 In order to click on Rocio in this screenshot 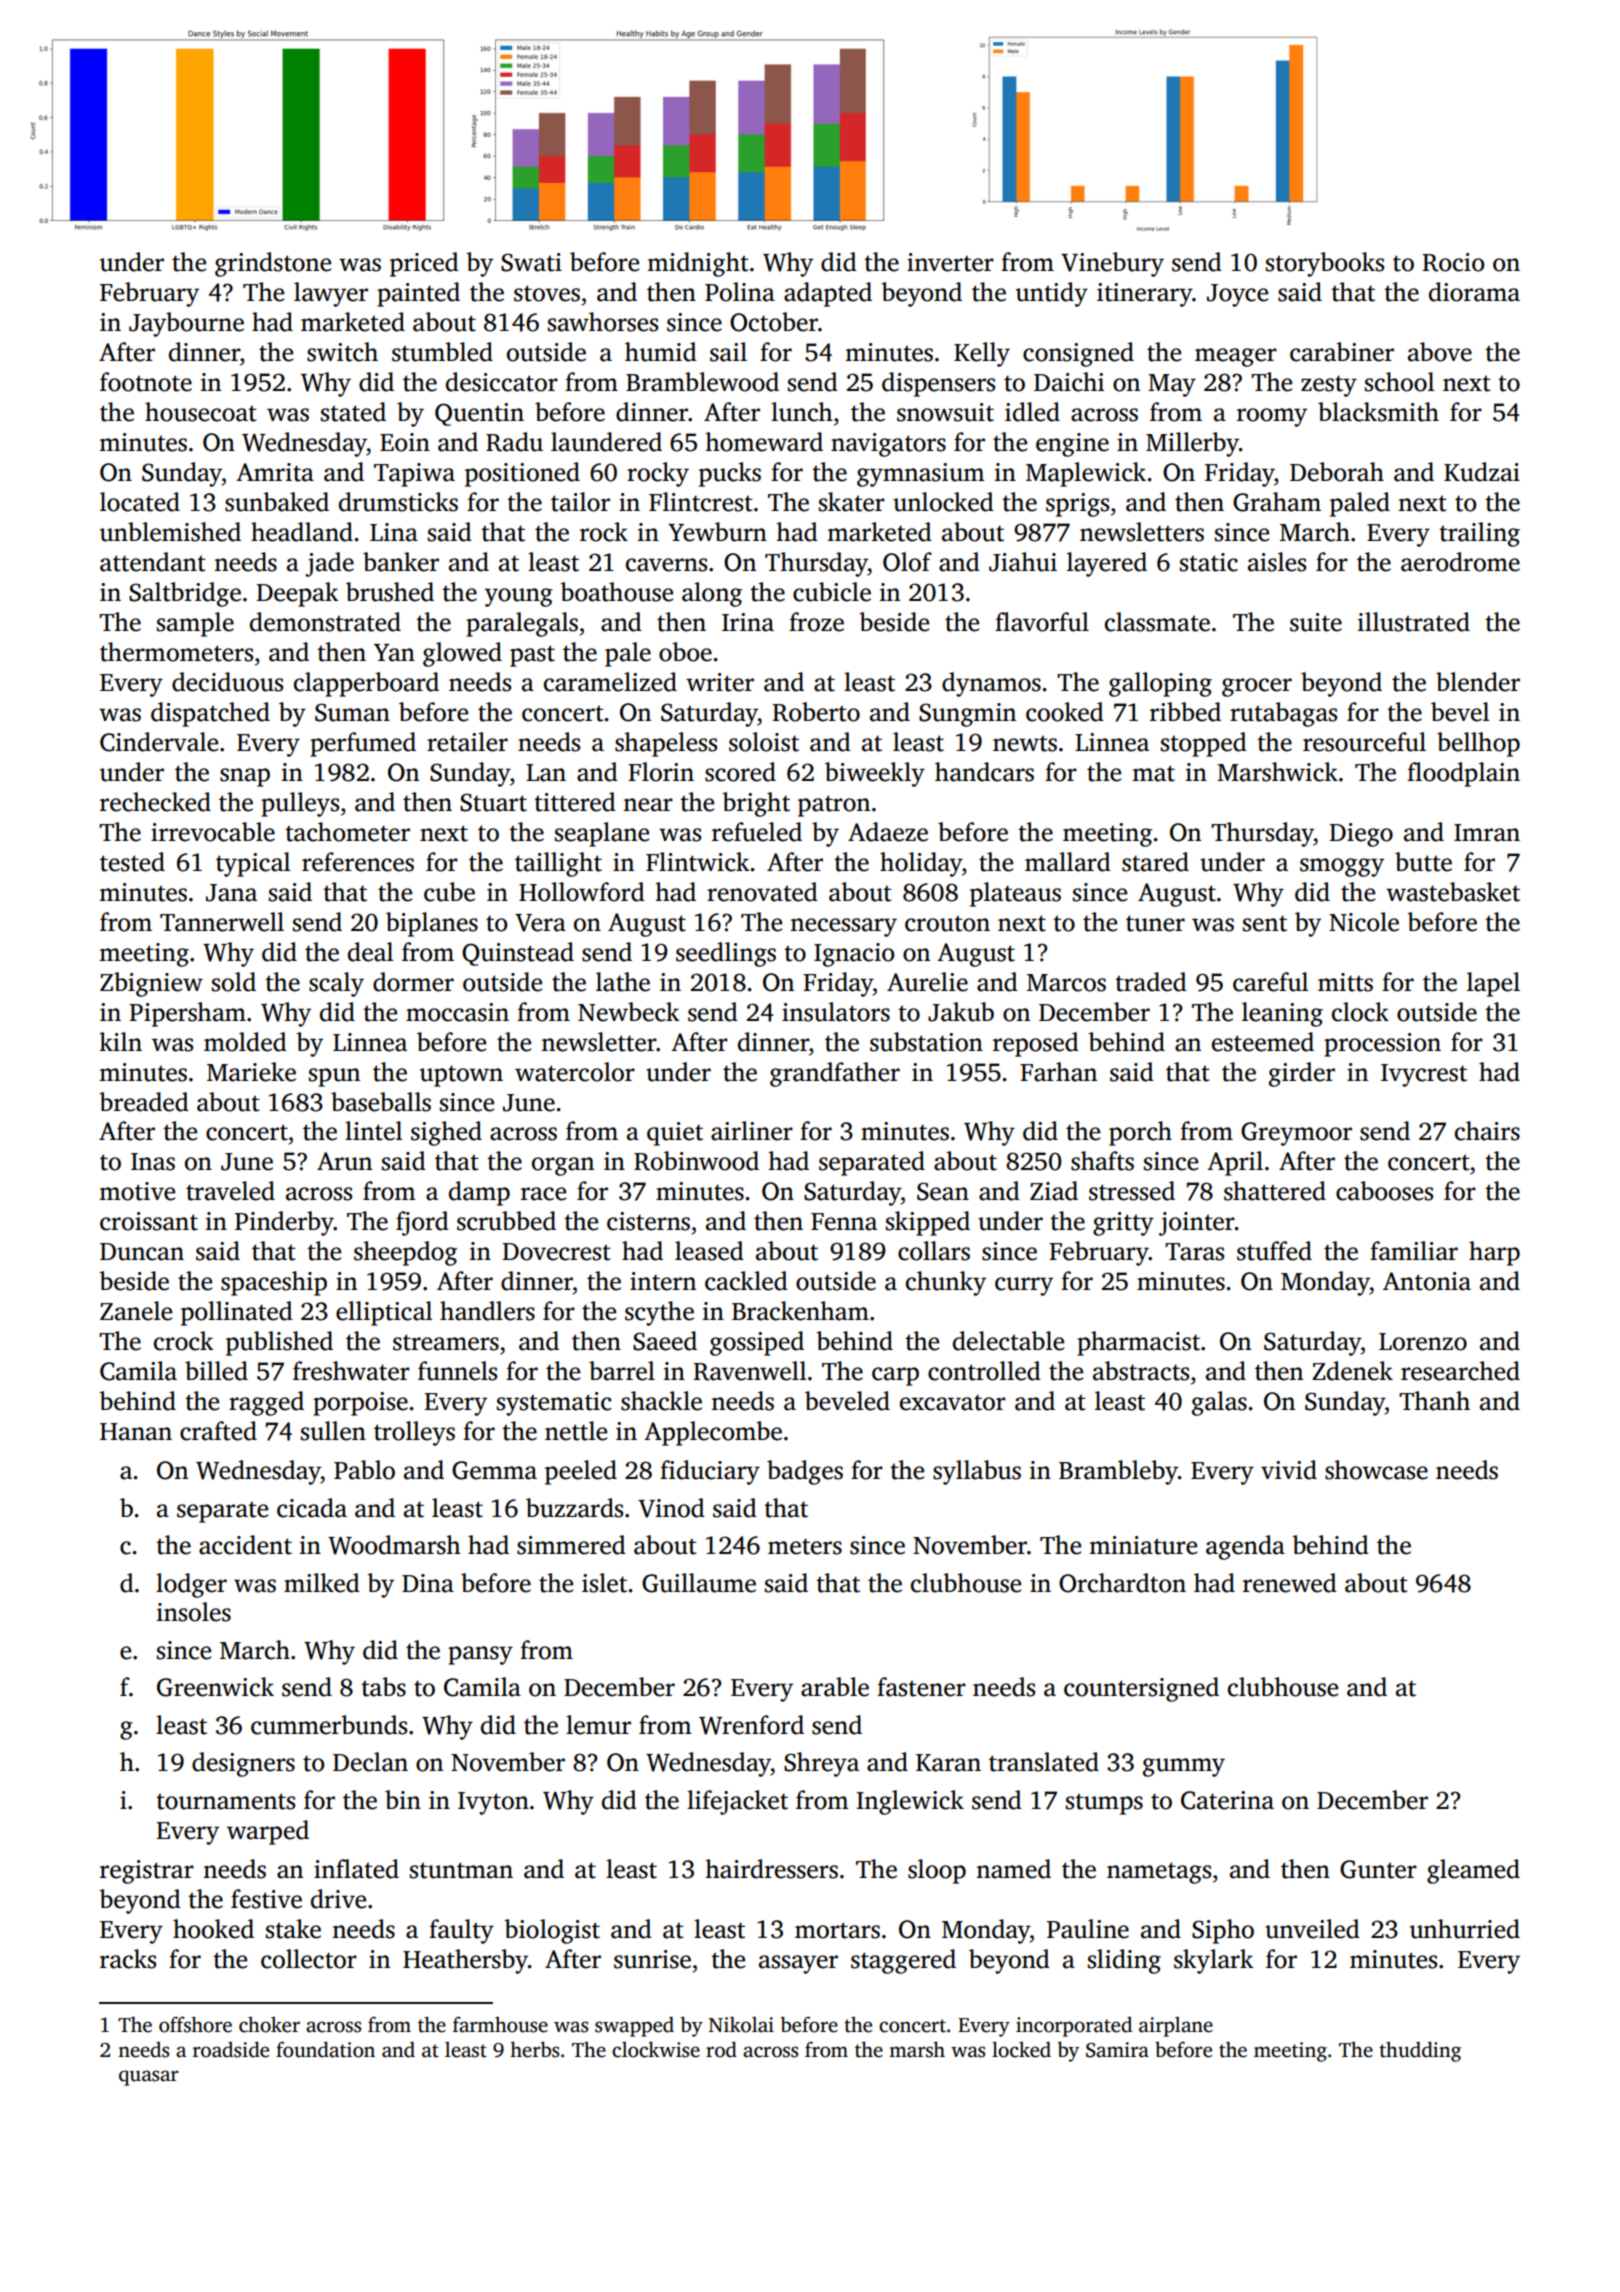, I will do `click(1453, 262)`.
